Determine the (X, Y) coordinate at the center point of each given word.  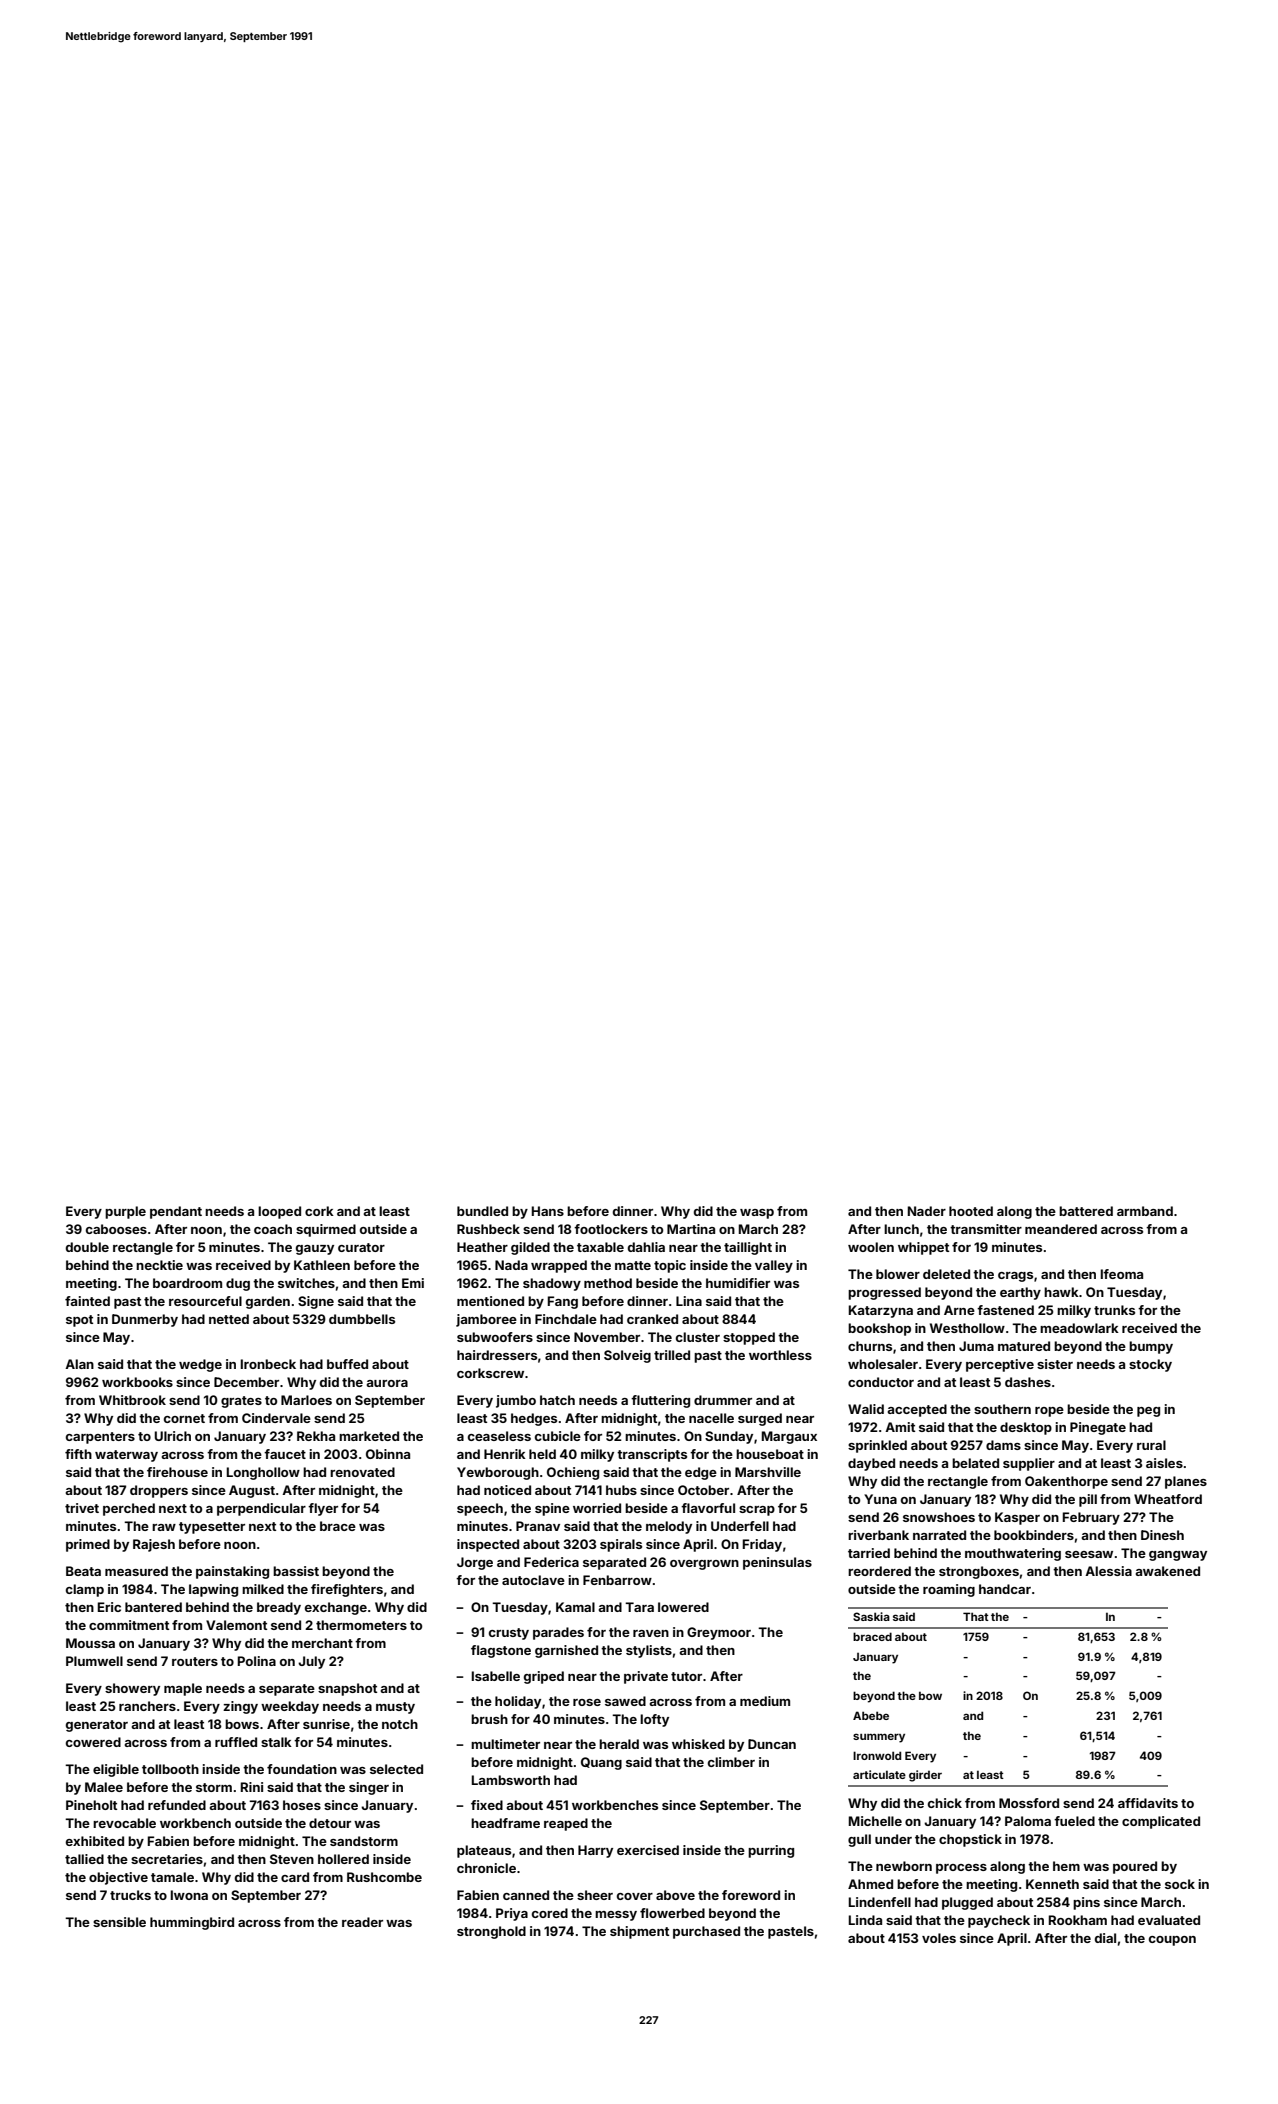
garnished (566, 1651)
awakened (1167, 1571)
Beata (83, 1571)
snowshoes (939, 1517)
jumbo (516, 1401)
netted (229, 1319)
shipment (639, 1932)
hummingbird (192, 1923)
